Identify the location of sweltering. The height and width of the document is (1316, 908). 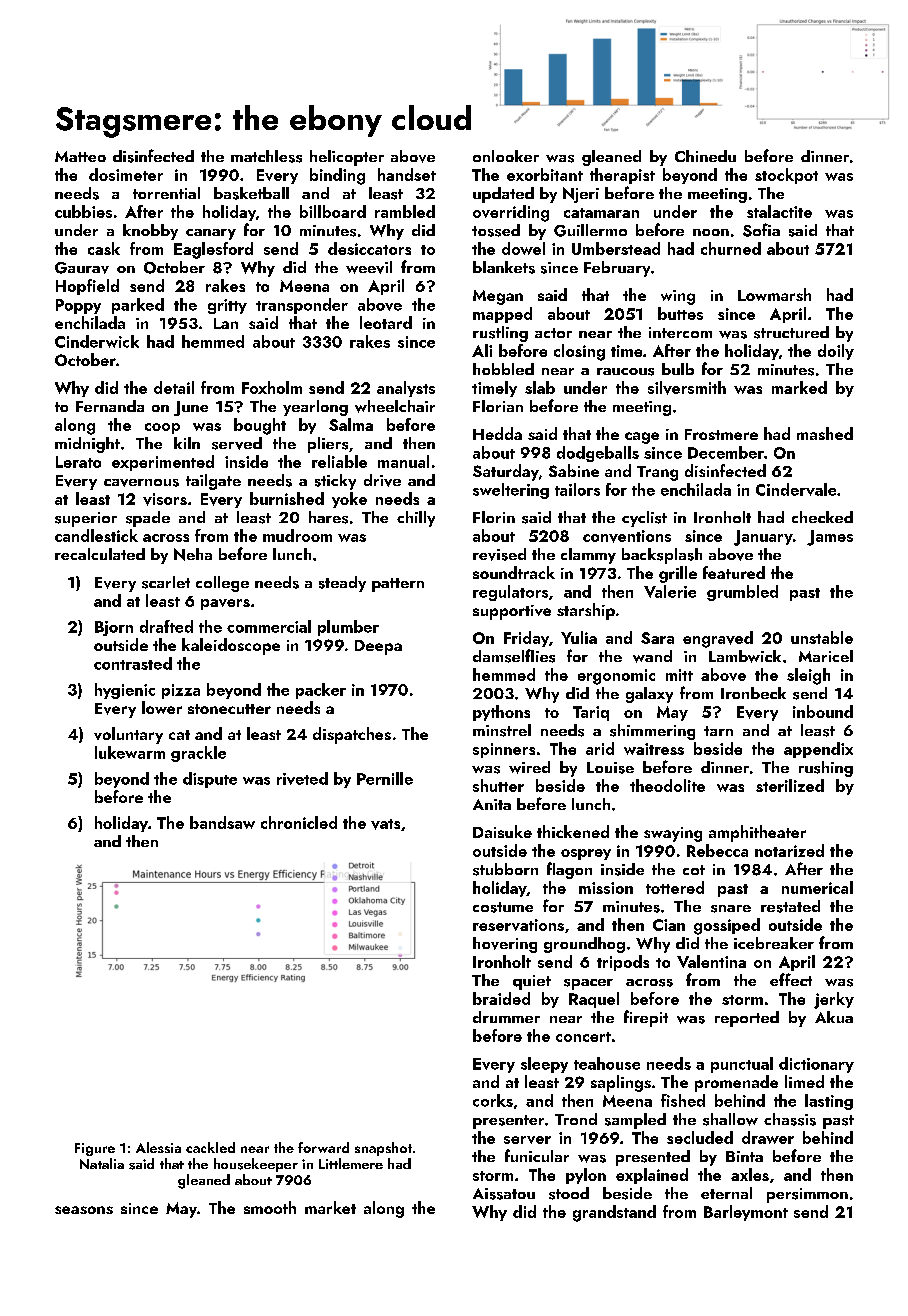
(511, 491).
